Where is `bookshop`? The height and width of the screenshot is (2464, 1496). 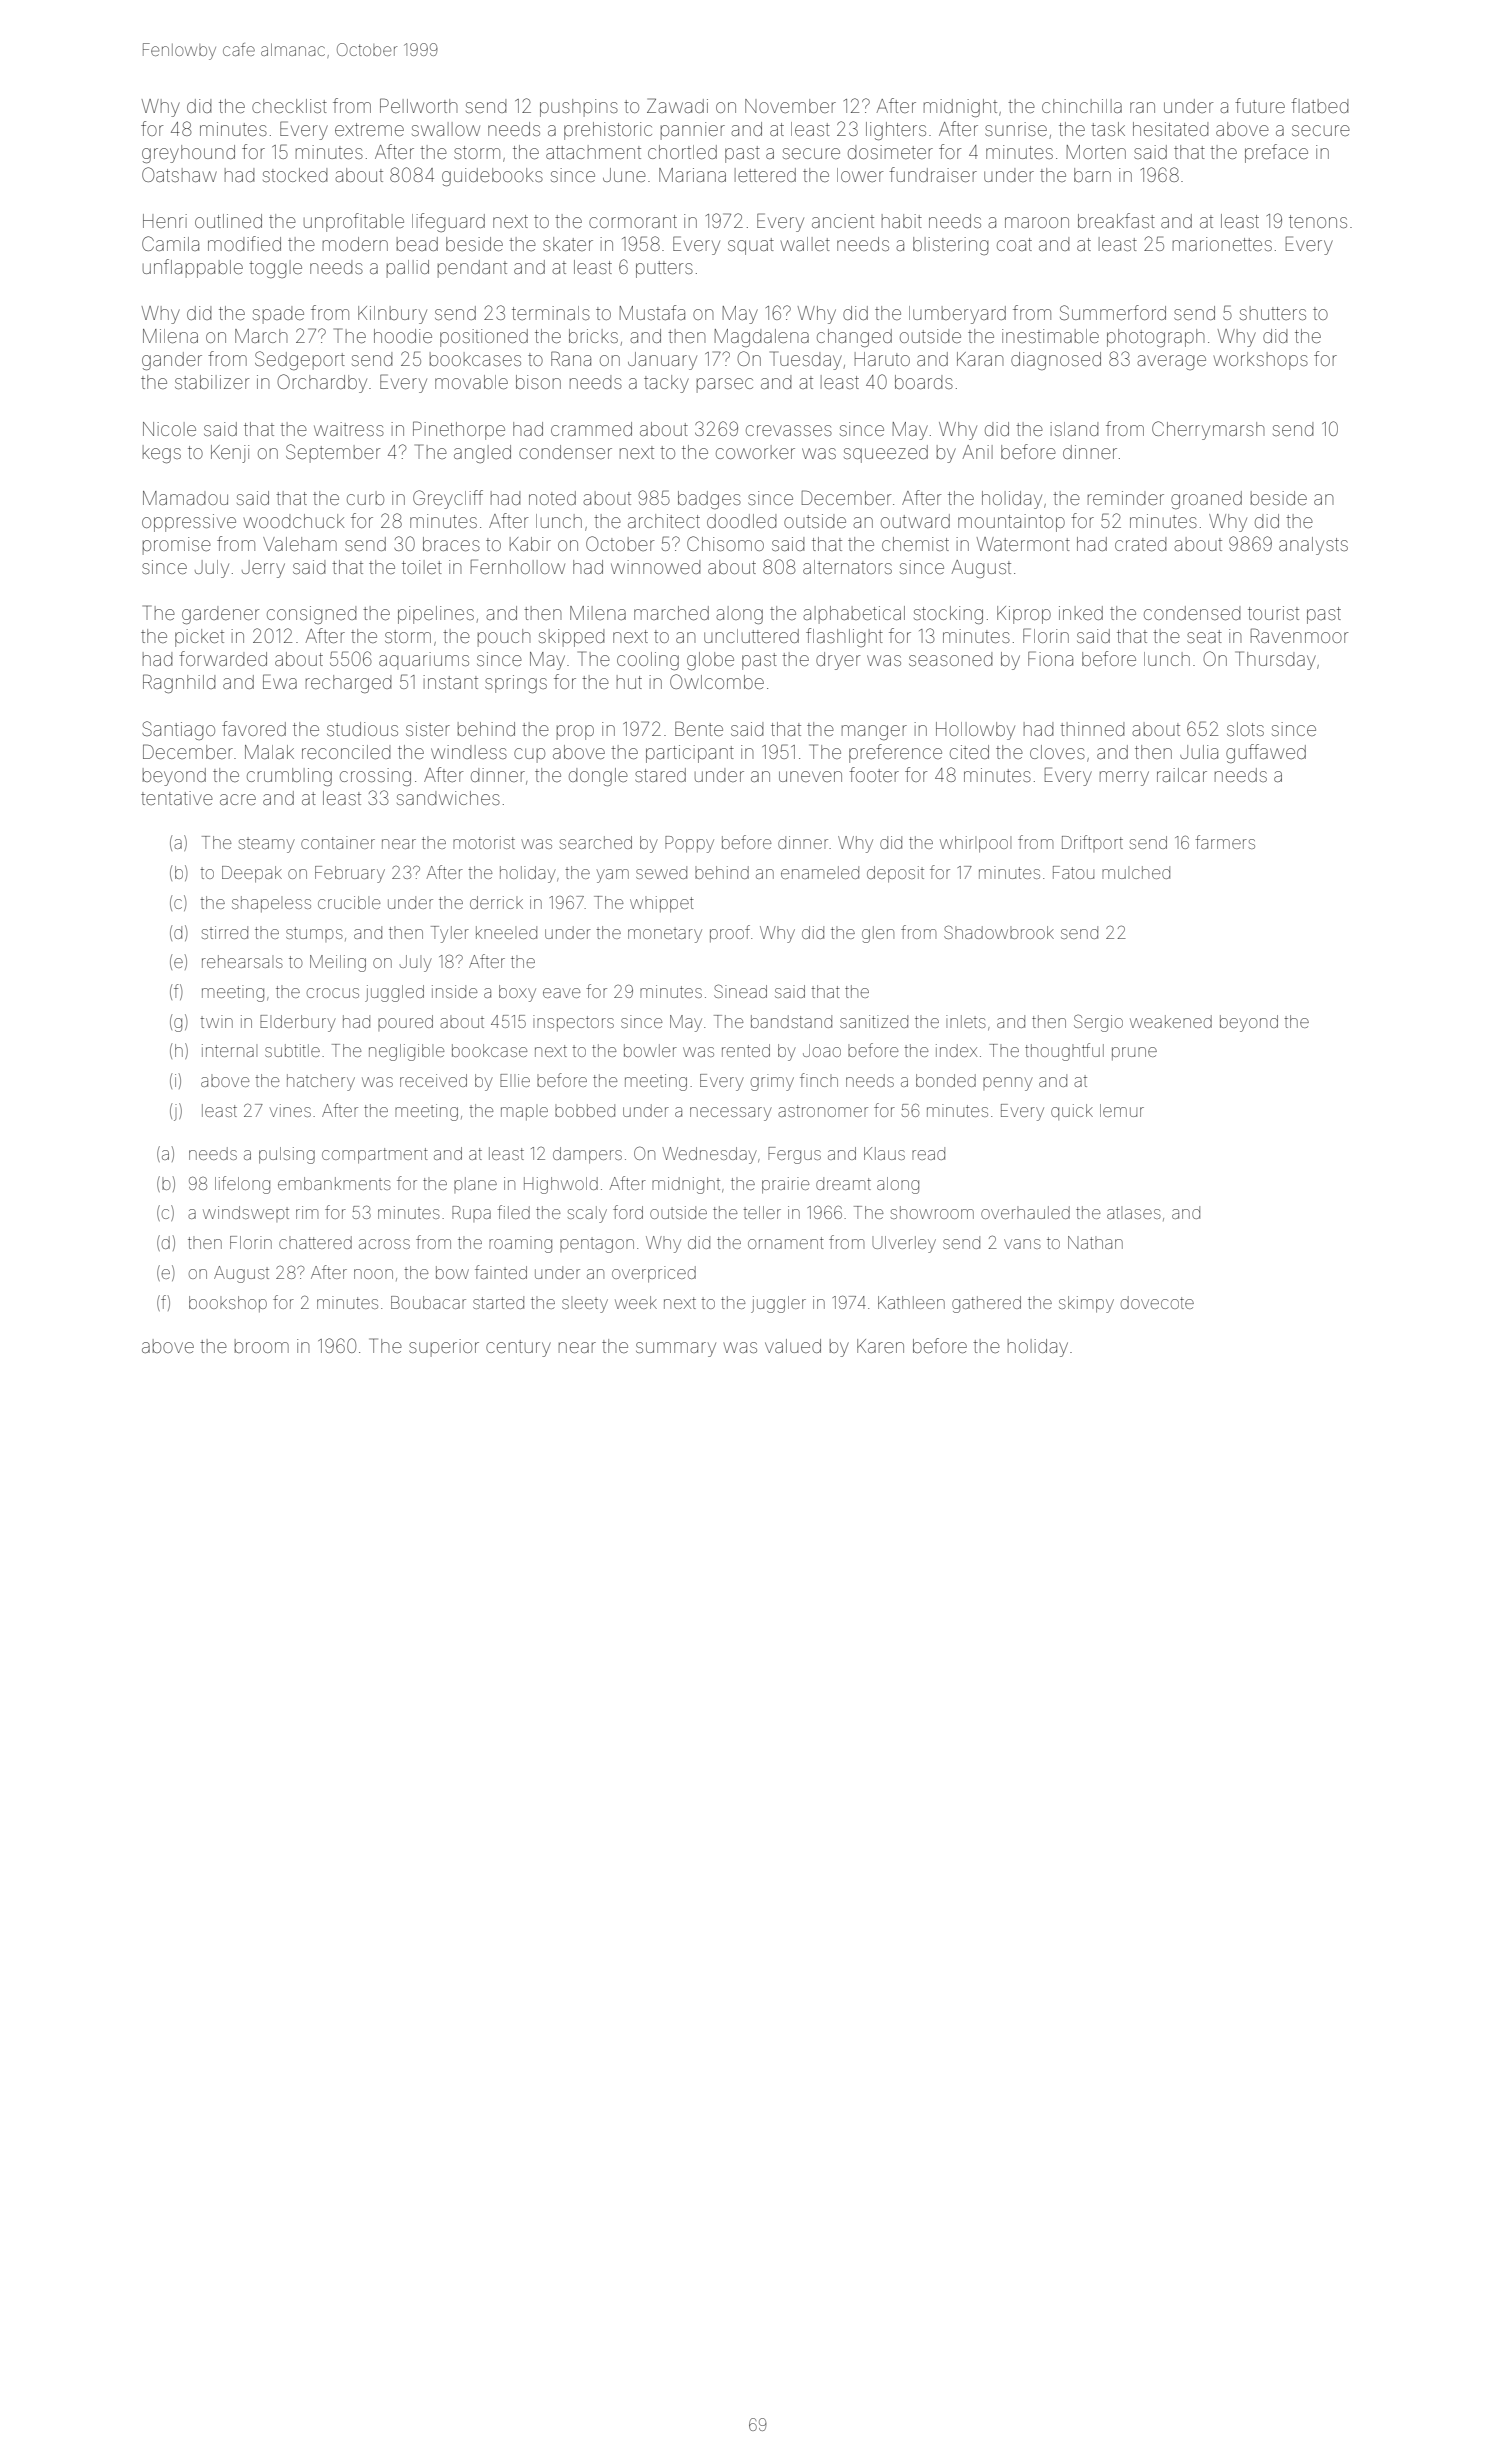
bookshop is located at coordinates (228, 1304).
